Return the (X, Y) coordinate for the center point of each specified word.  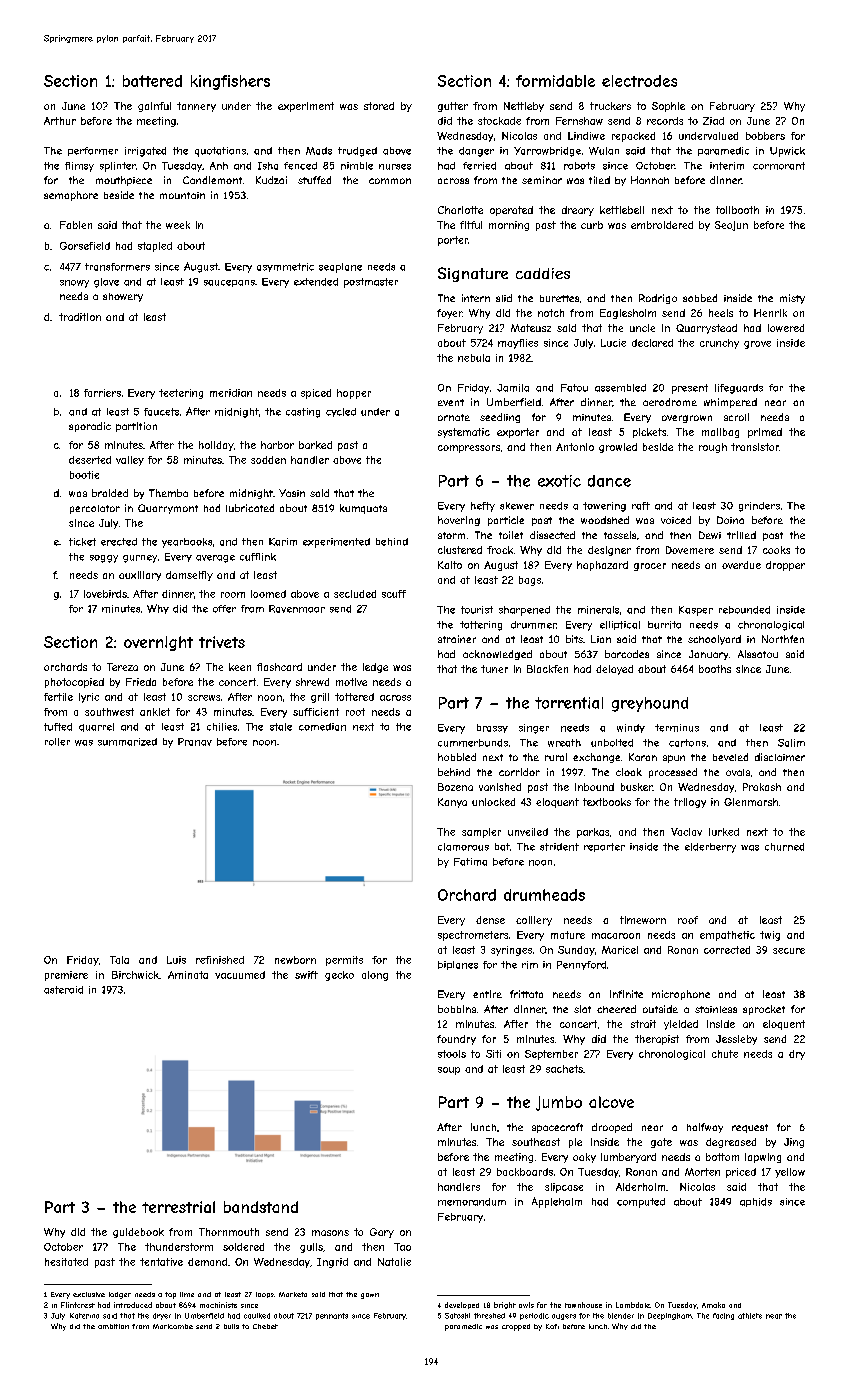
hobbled (457, 757)
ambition (113, 1326)
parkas (593, 833)
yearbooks (187, 543)
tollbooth (737, 210)
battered (152, 81)
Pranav (195, 742)
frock (500, 550)
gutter (453, 107)
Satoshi (457, 1316)
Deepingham (670, 1316)
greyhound (650, 704)
